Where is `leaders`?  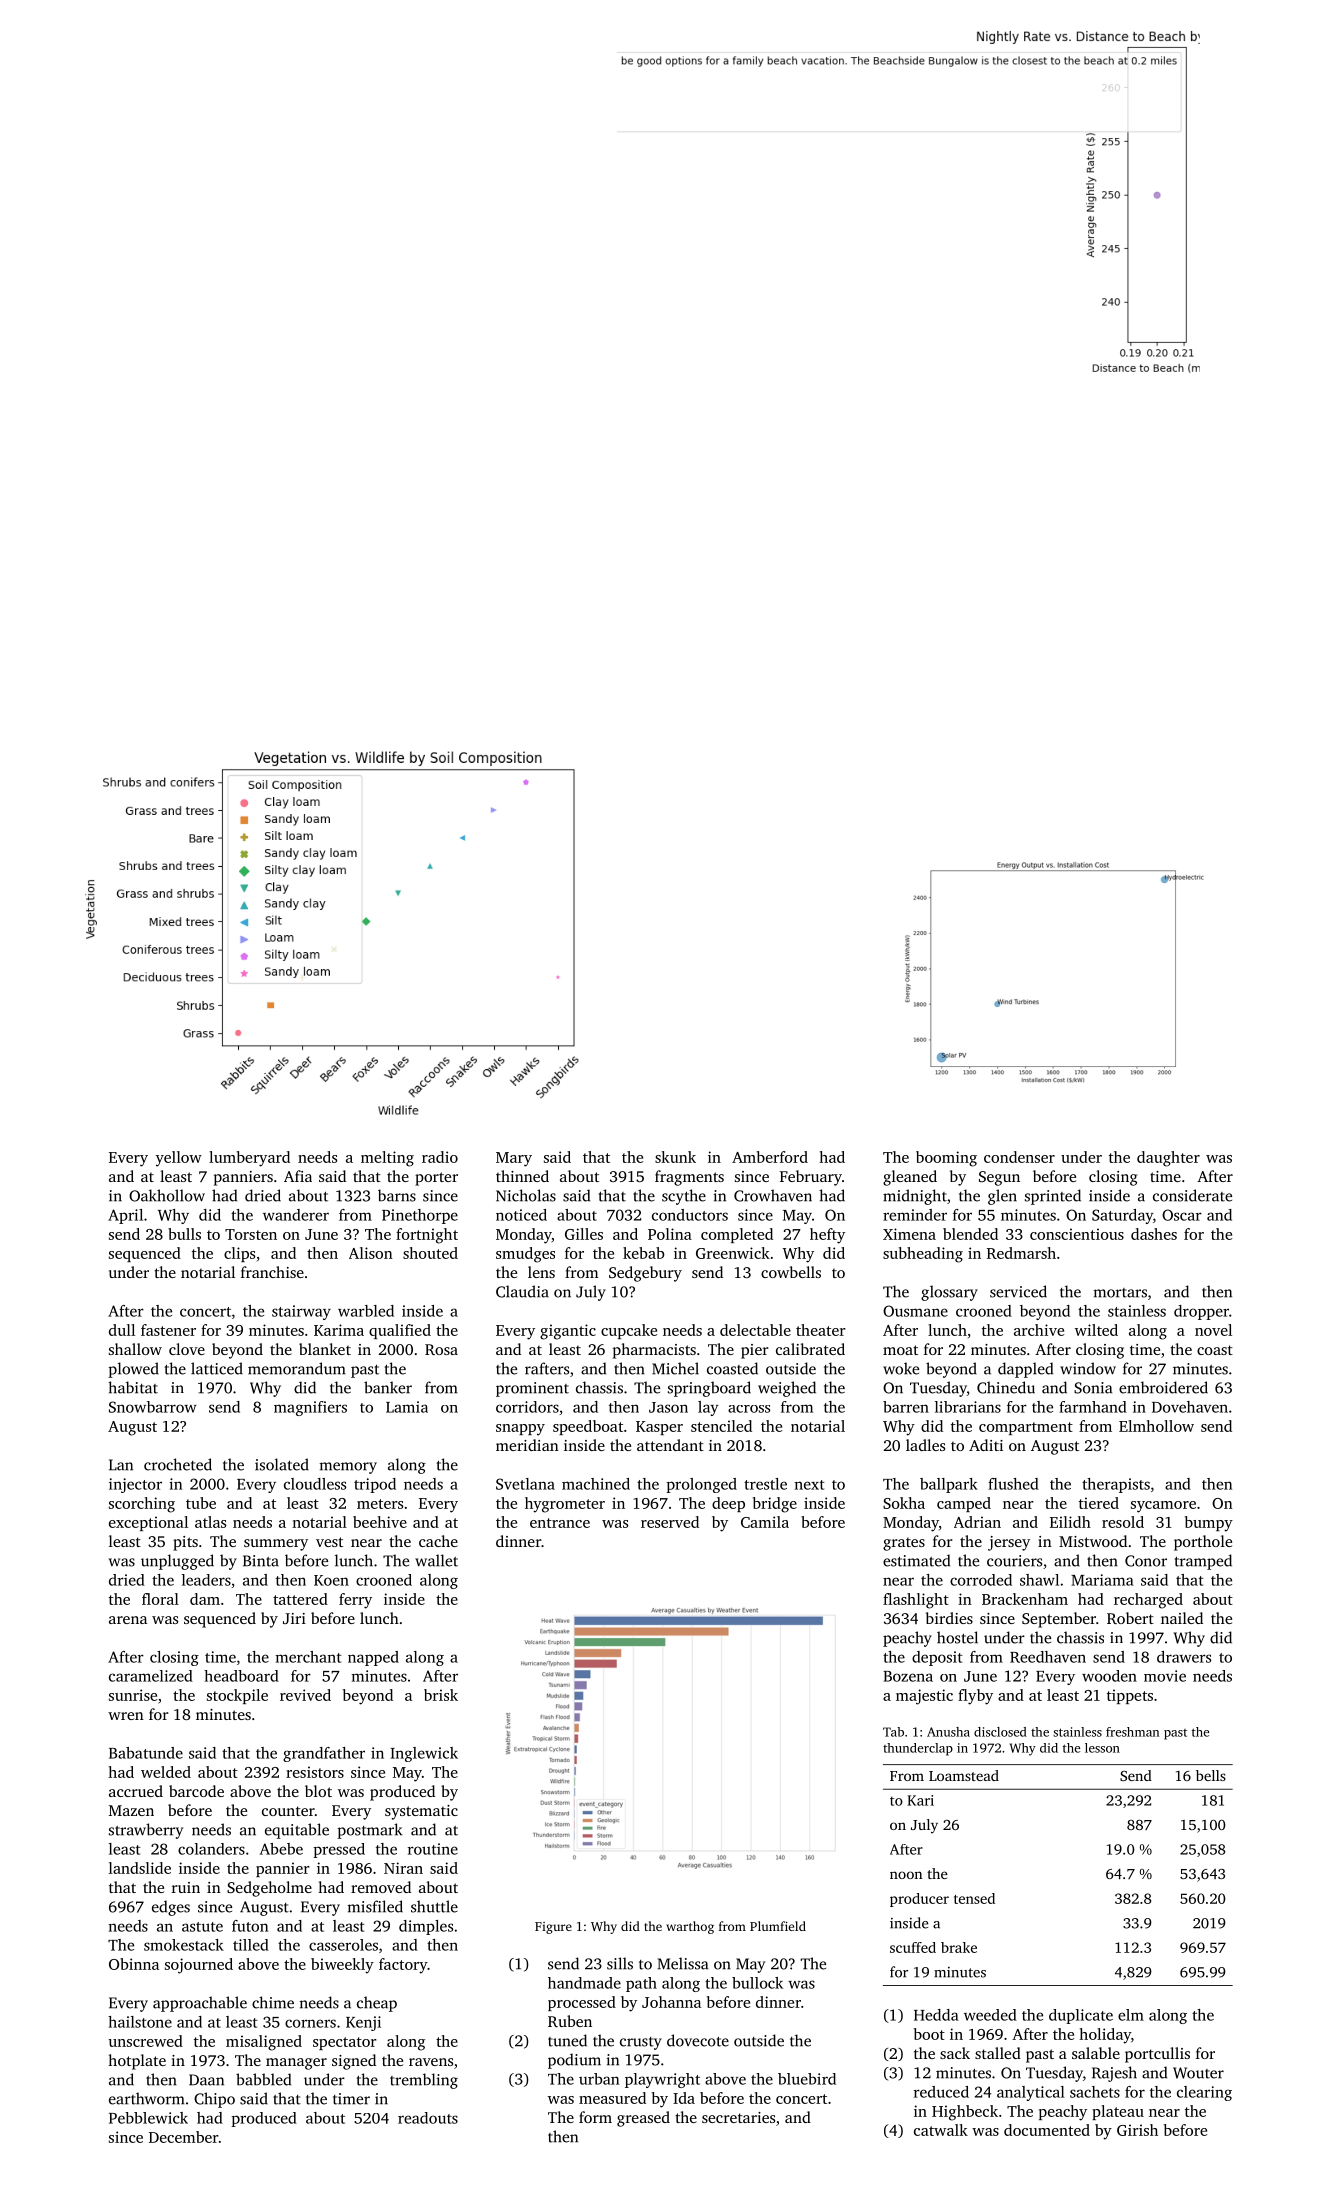
leaders is located at coordinates (206, 1580).
